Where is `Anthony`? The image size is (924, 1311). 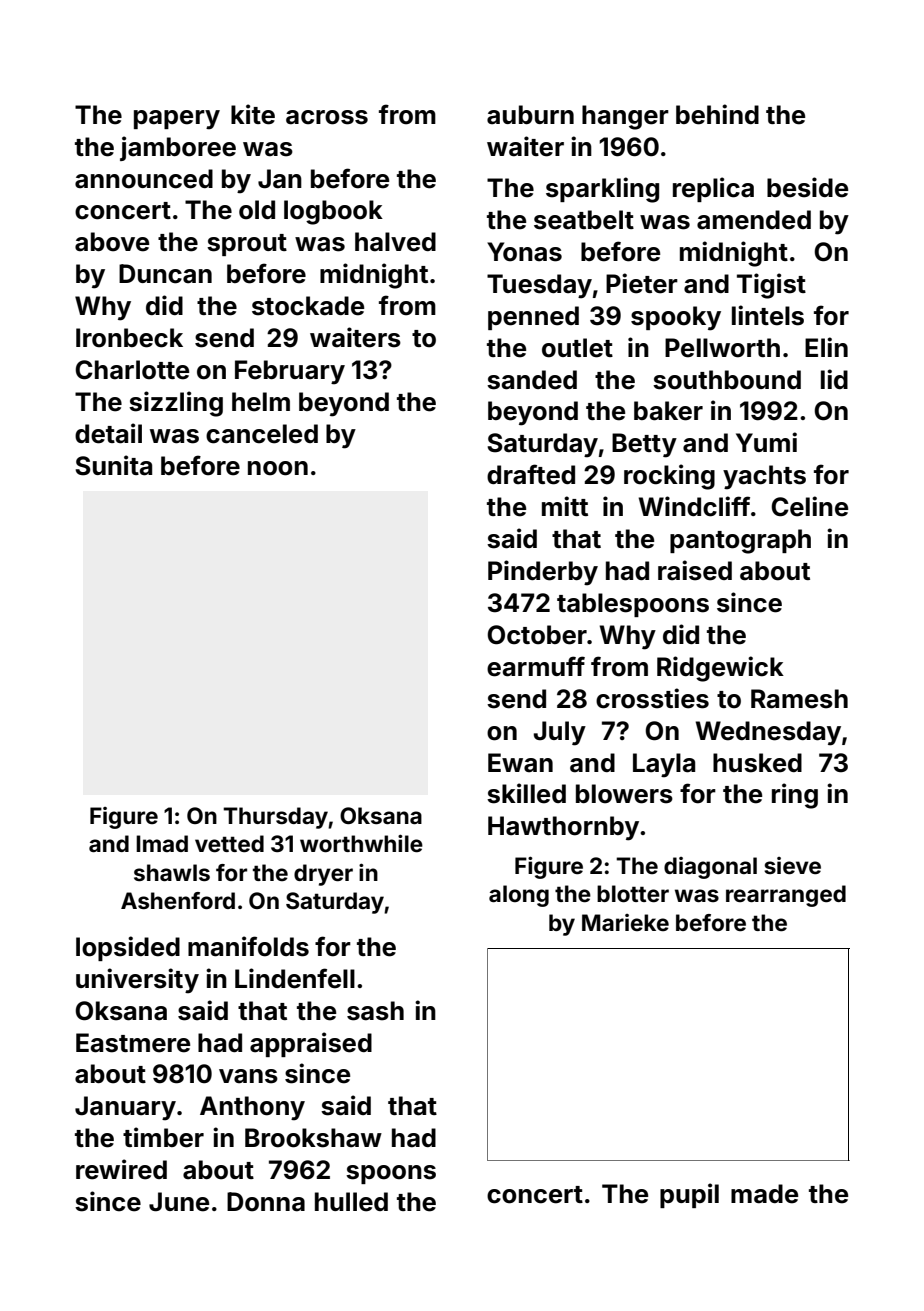 Anthony is located at coordinates (252, 1108).
